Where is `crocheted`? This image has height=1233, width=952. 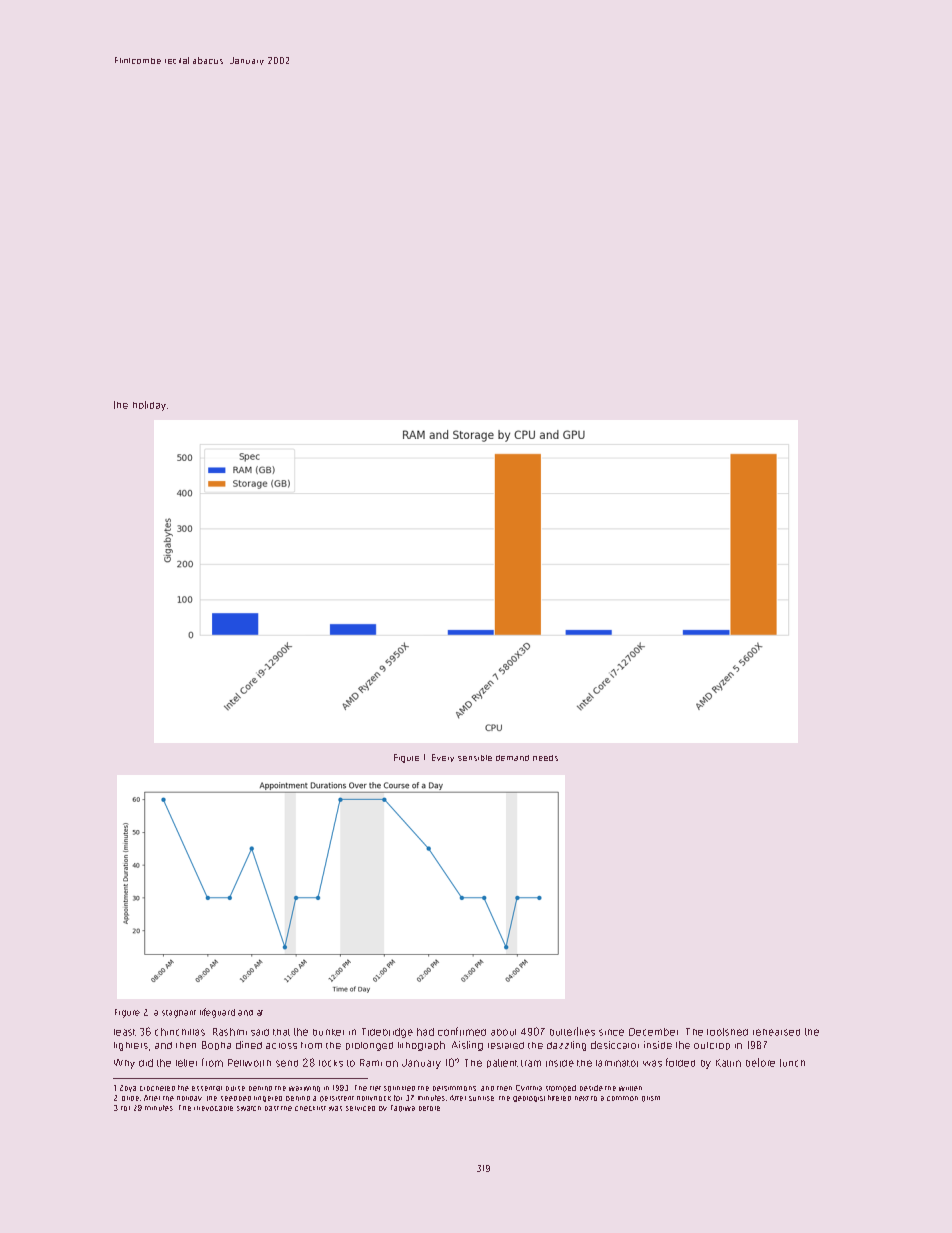 crocheted is located at coordinates (157, 1088).
